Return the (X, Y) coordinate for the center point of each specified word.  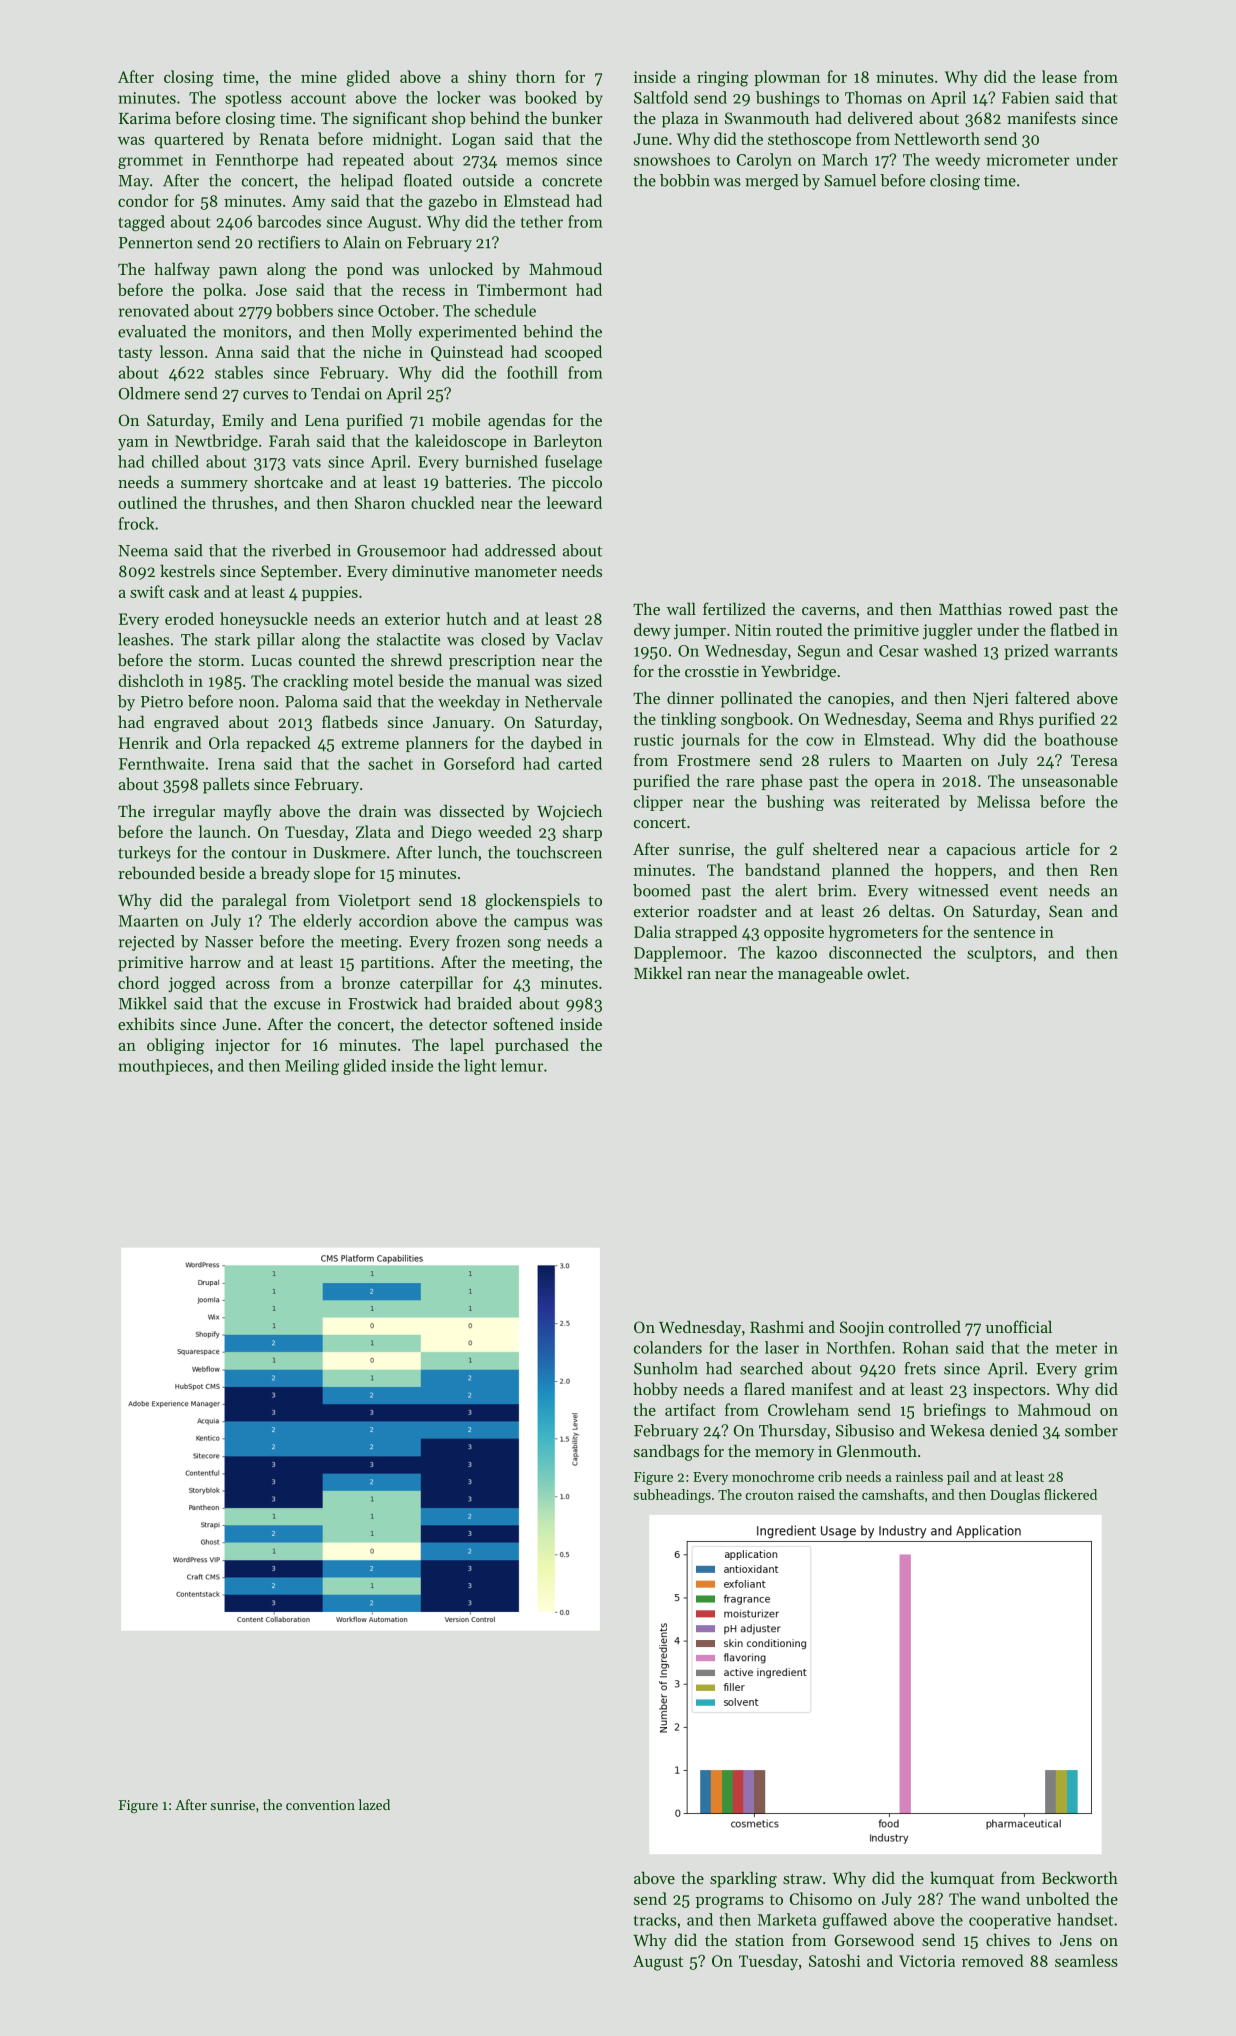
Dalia (652, 931)
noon (257, 703)
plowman (787, 78)
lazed (374, 1804)
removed (993, 1960)
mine (319, 77)
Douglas (1015, 1496)
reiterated (905, 801)
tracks (655, 1919)
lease (1059, 76)
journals (710, 741)
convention (320, 1805)
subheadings (672, 1496)
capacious (981, 851)
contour (259, 853)
